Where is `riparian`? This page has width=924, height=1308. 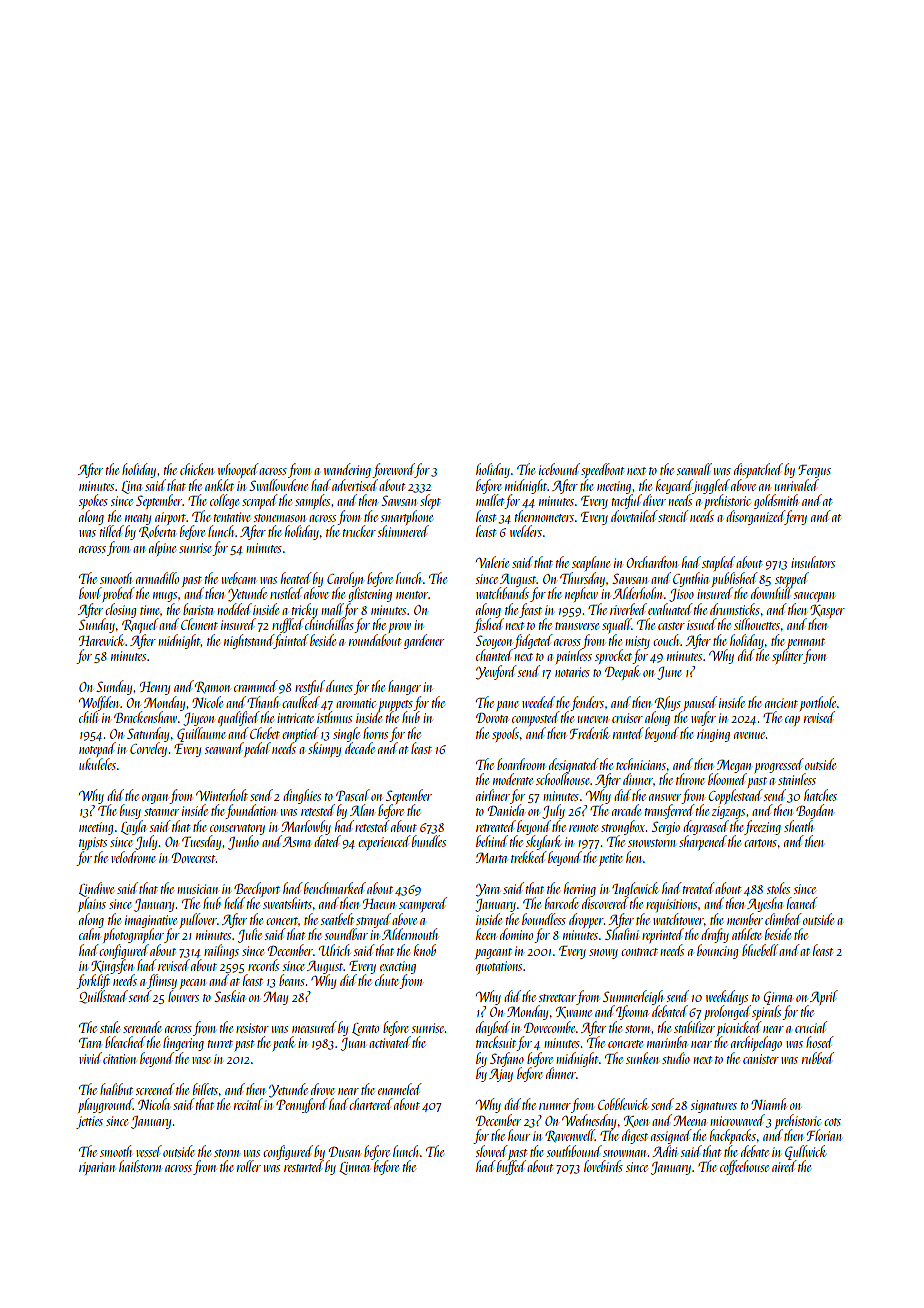 riparian is located at coordinates (97, 1168).
